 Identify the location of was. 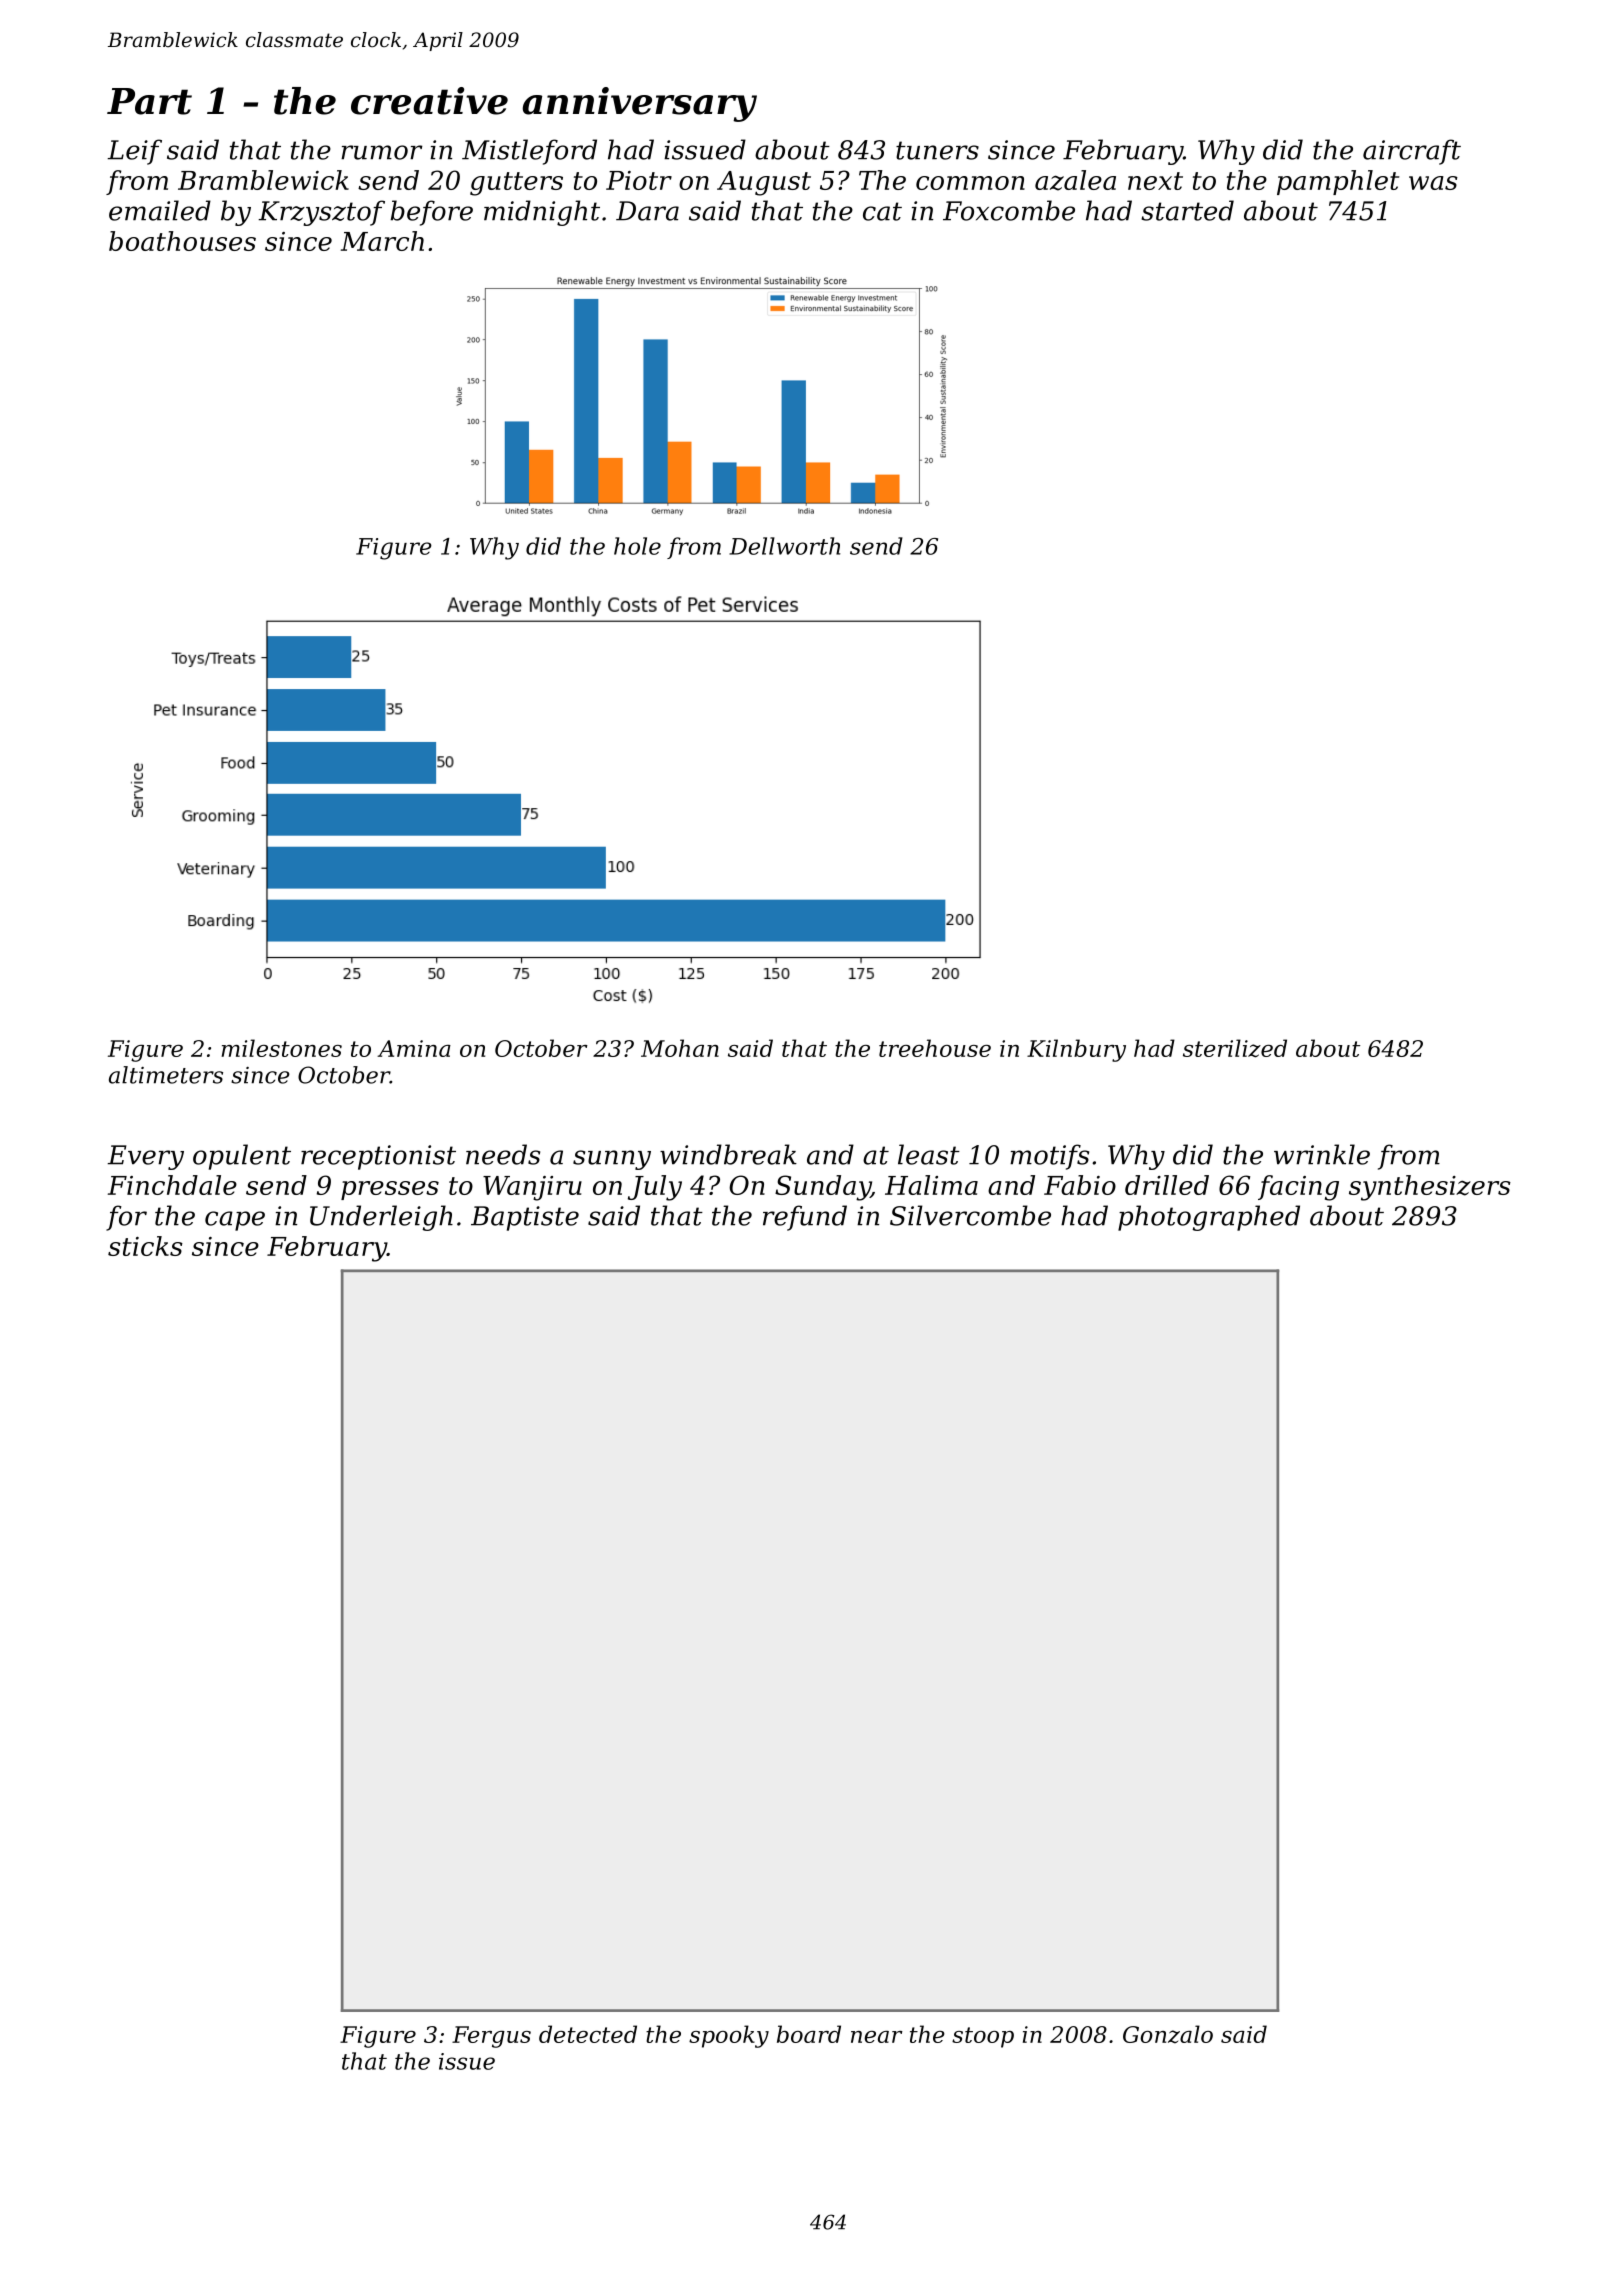
(1433, 183).
